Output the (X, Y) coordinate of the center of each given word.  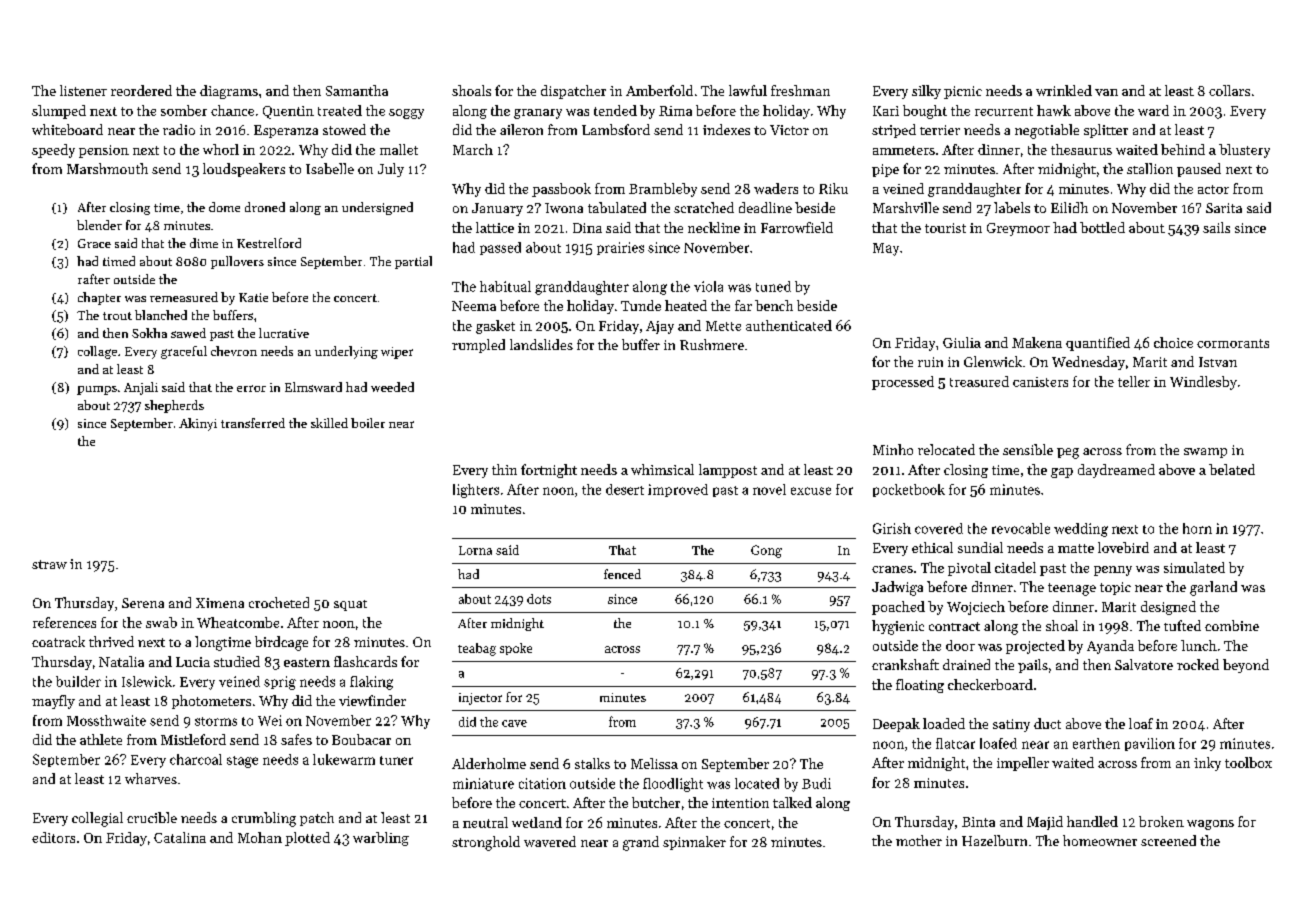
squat (350, 605)
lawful (748, 90)
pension (104, 151)
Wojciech (976, 608)
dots (539, 599)
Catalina (180, 837)
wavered (550, 841)
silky (926, 92)
